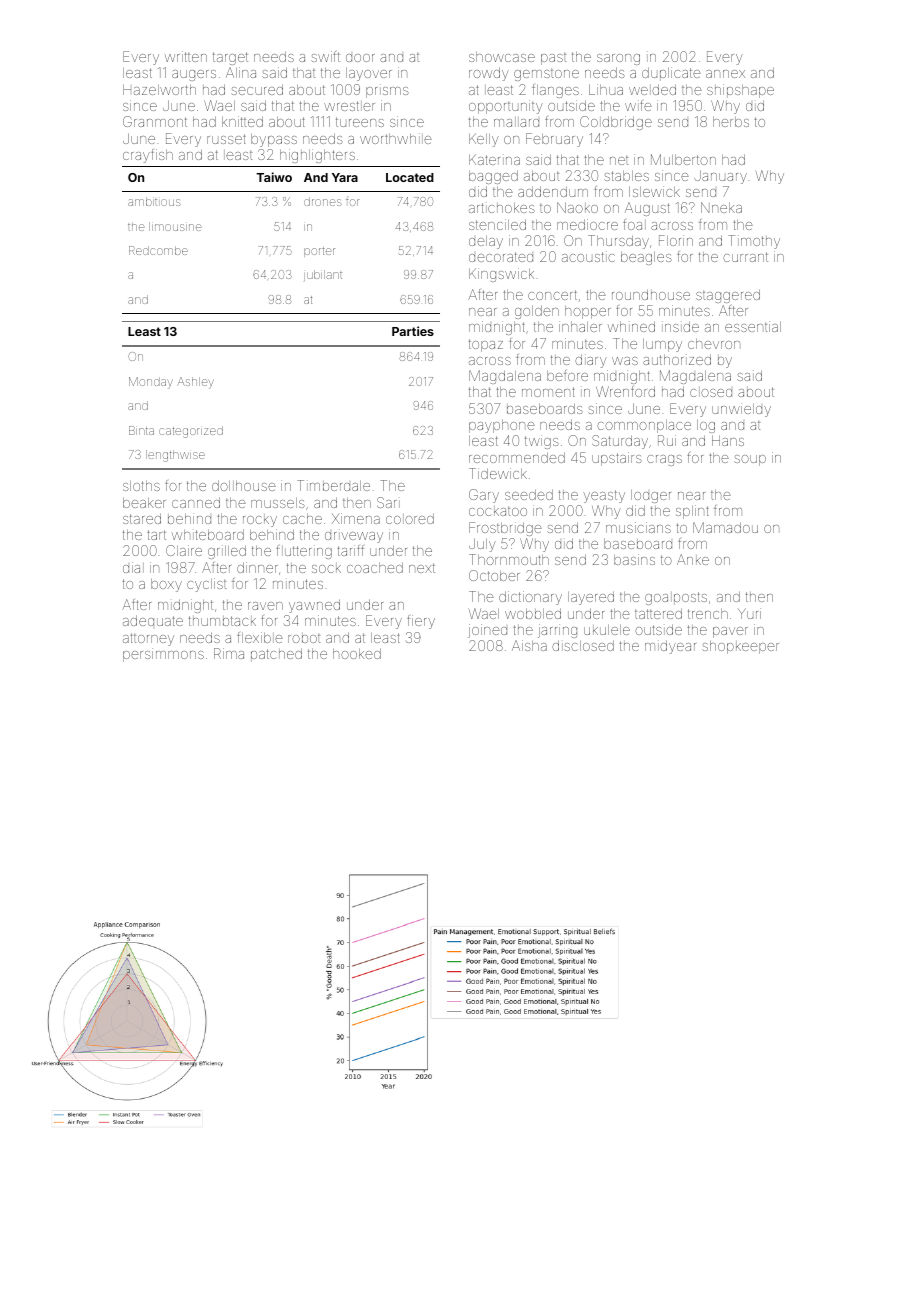 The height and width of the screenshot is (1316, 908). I want to click on Ashley, so click(195, 383).
